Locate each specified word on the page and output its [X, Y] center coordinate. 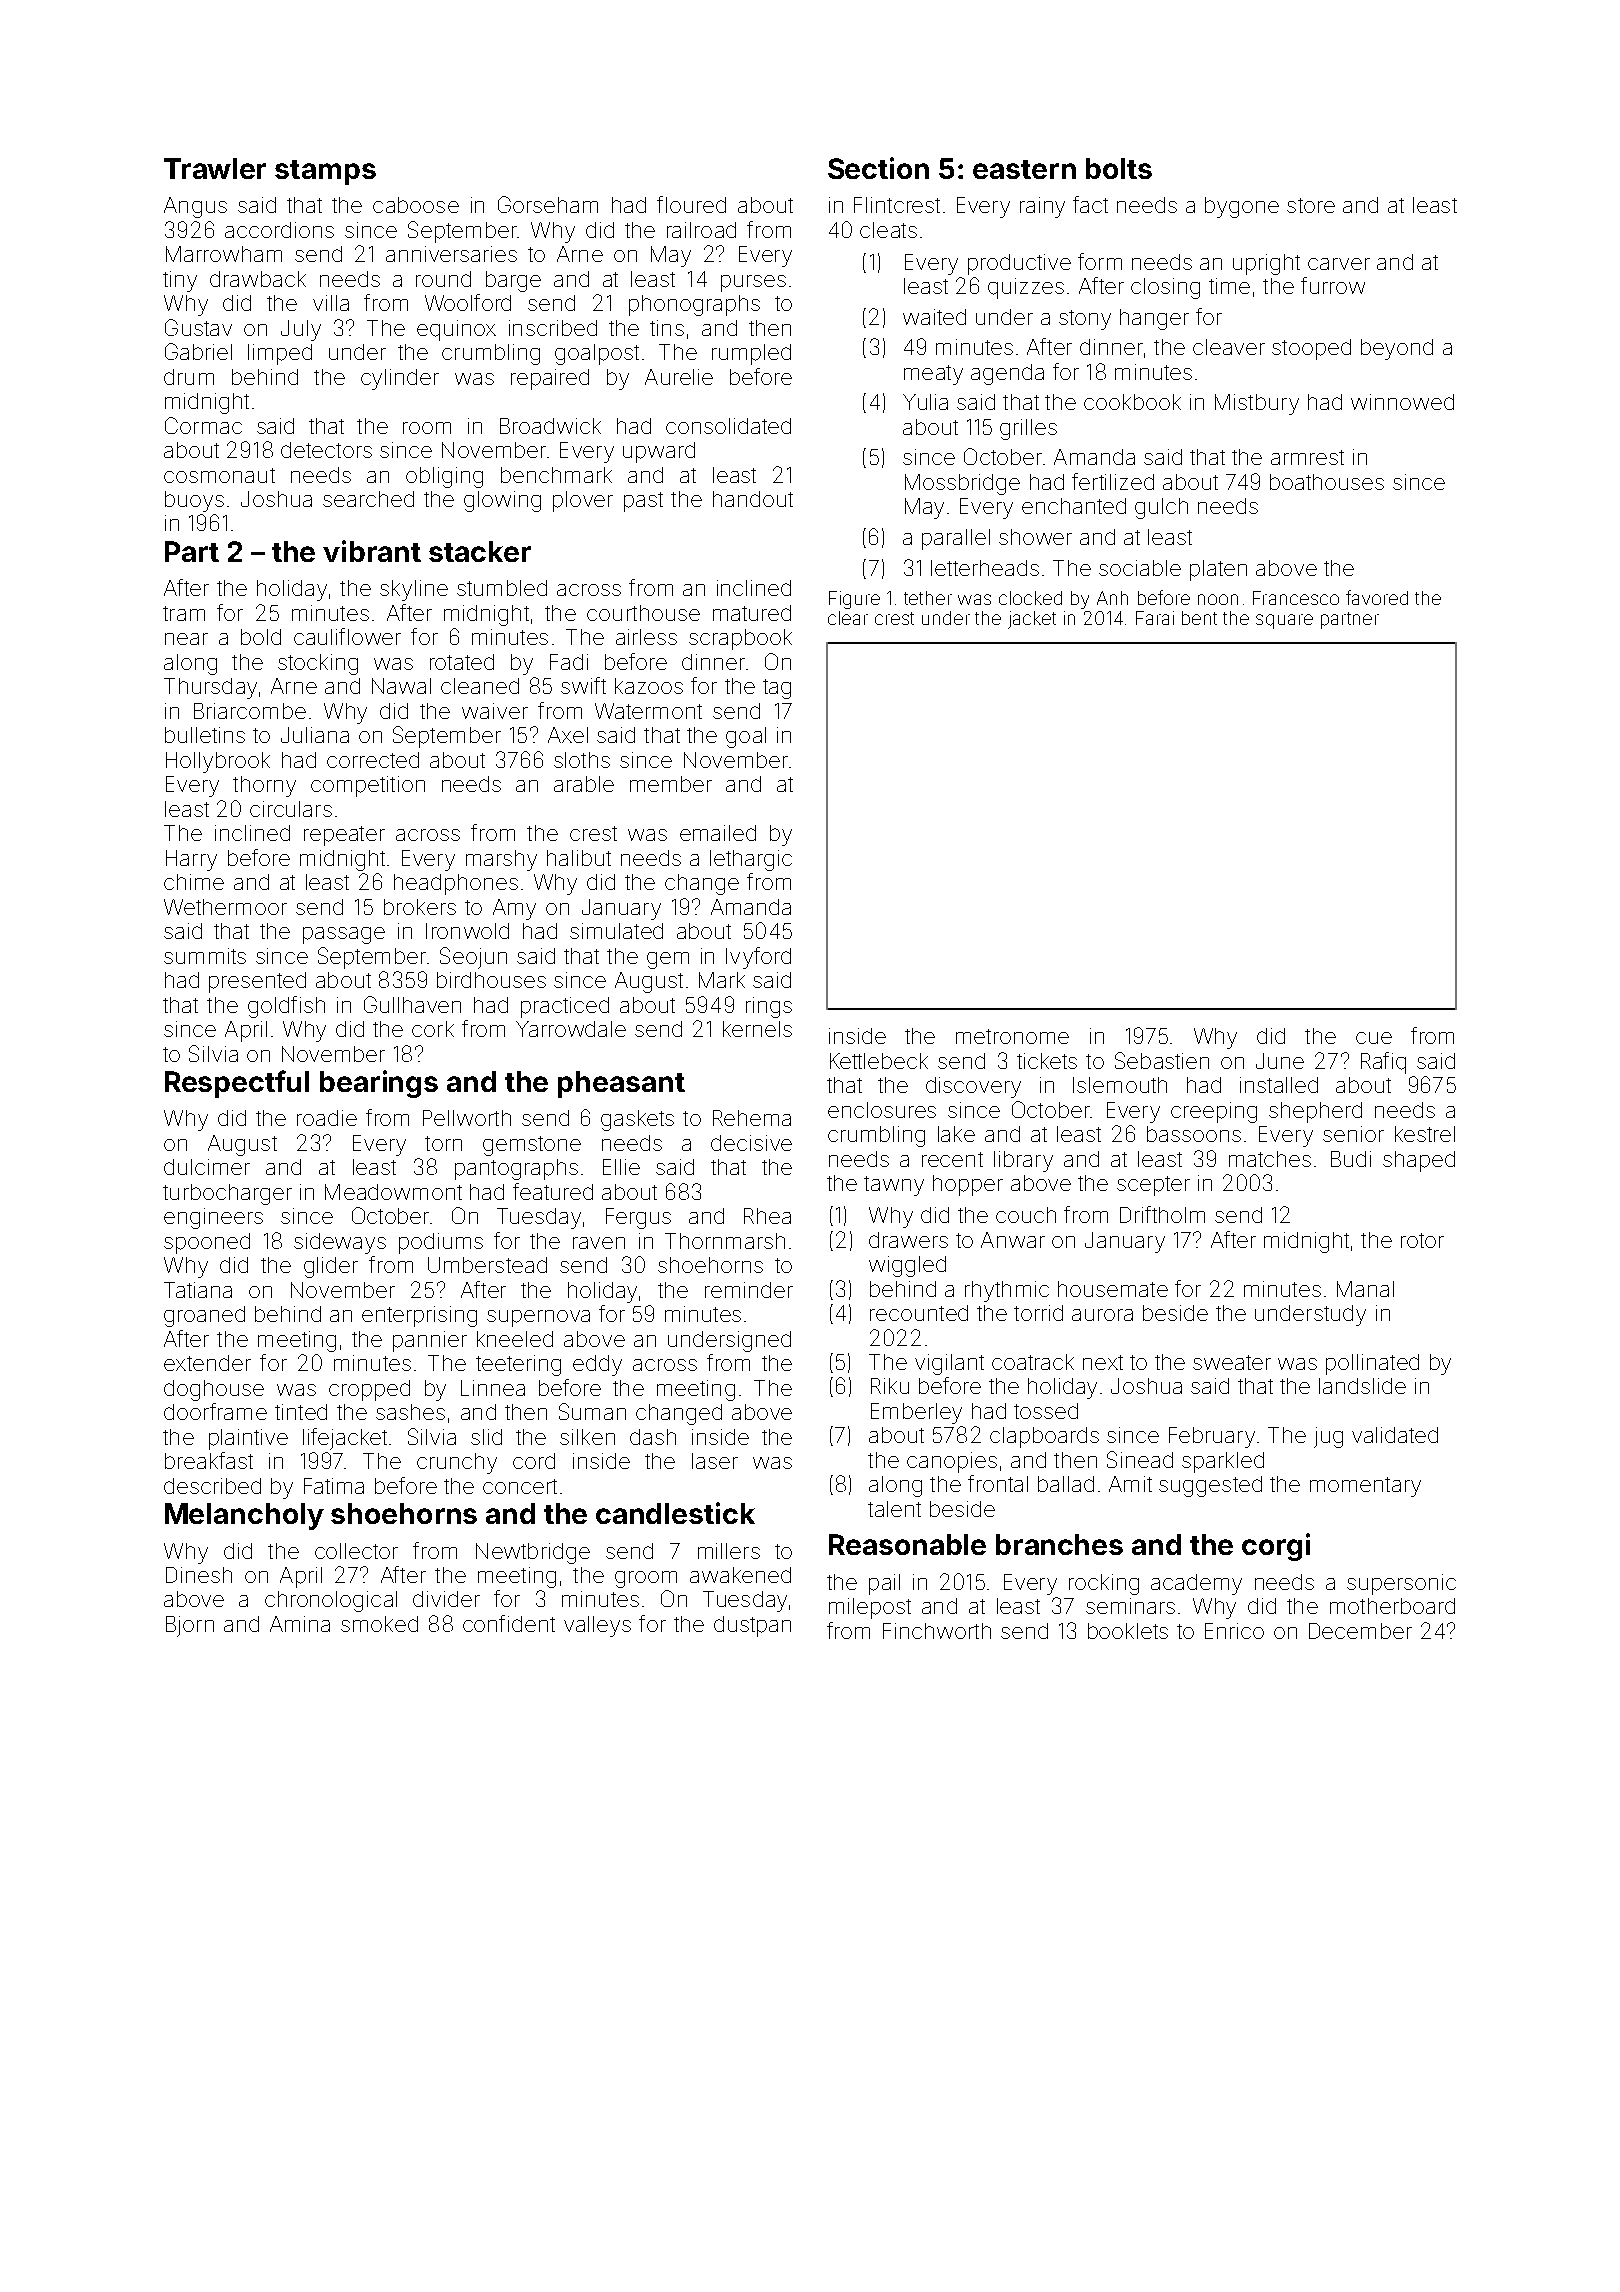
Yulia [925, 402]
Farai [1155, 618]
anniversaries [451, 254]
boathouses [1327, 482]
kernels [757, 1029]
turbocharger [227, 1194]
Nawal [401, 686]
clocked [1030, 598]
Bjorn [190, 1626]
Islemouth [1120, 1085]
